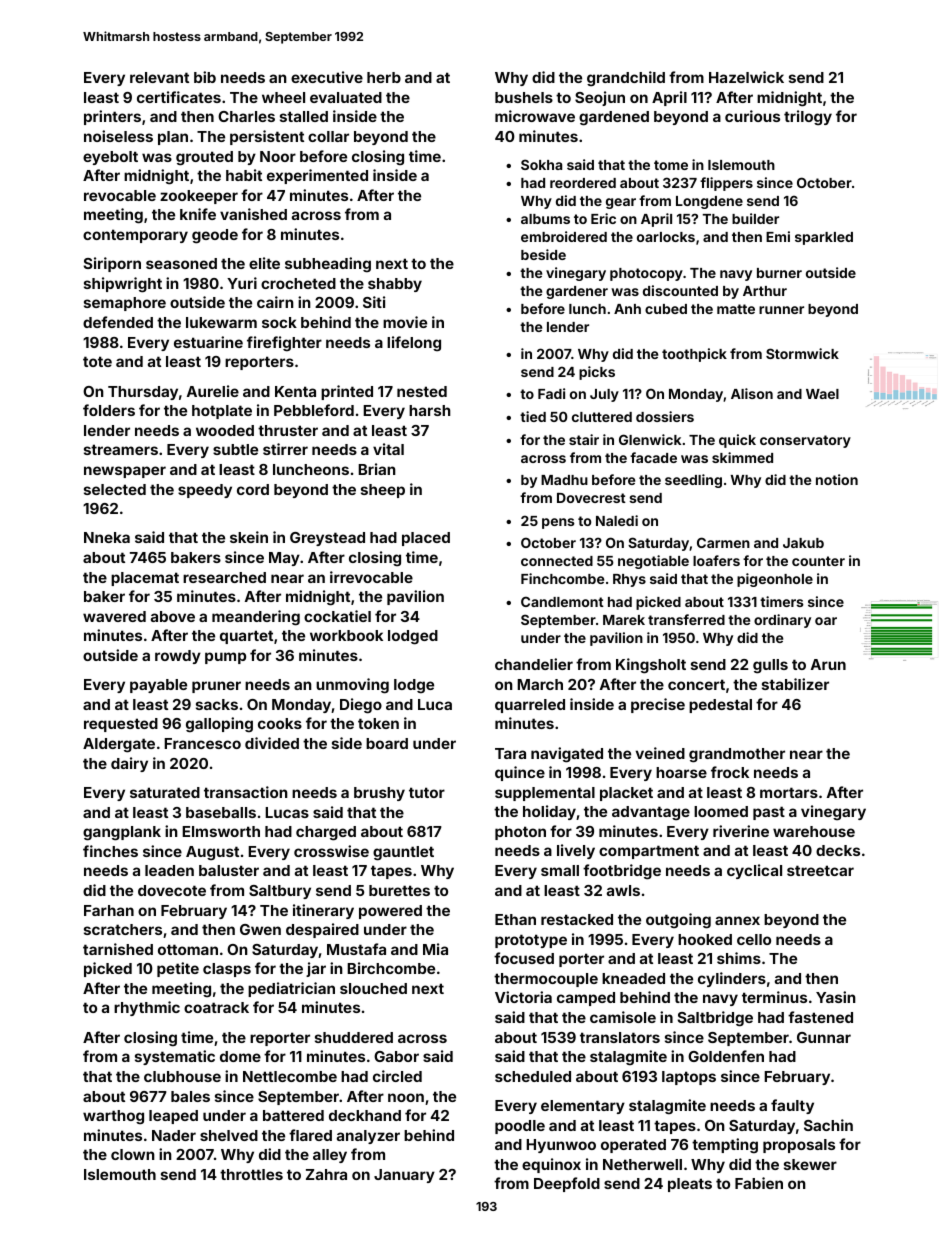 The image size is (952, 1233). What do you see at coordinates (219, 725) in the image?
I see `galloping` at bounding box center [219, 725].
